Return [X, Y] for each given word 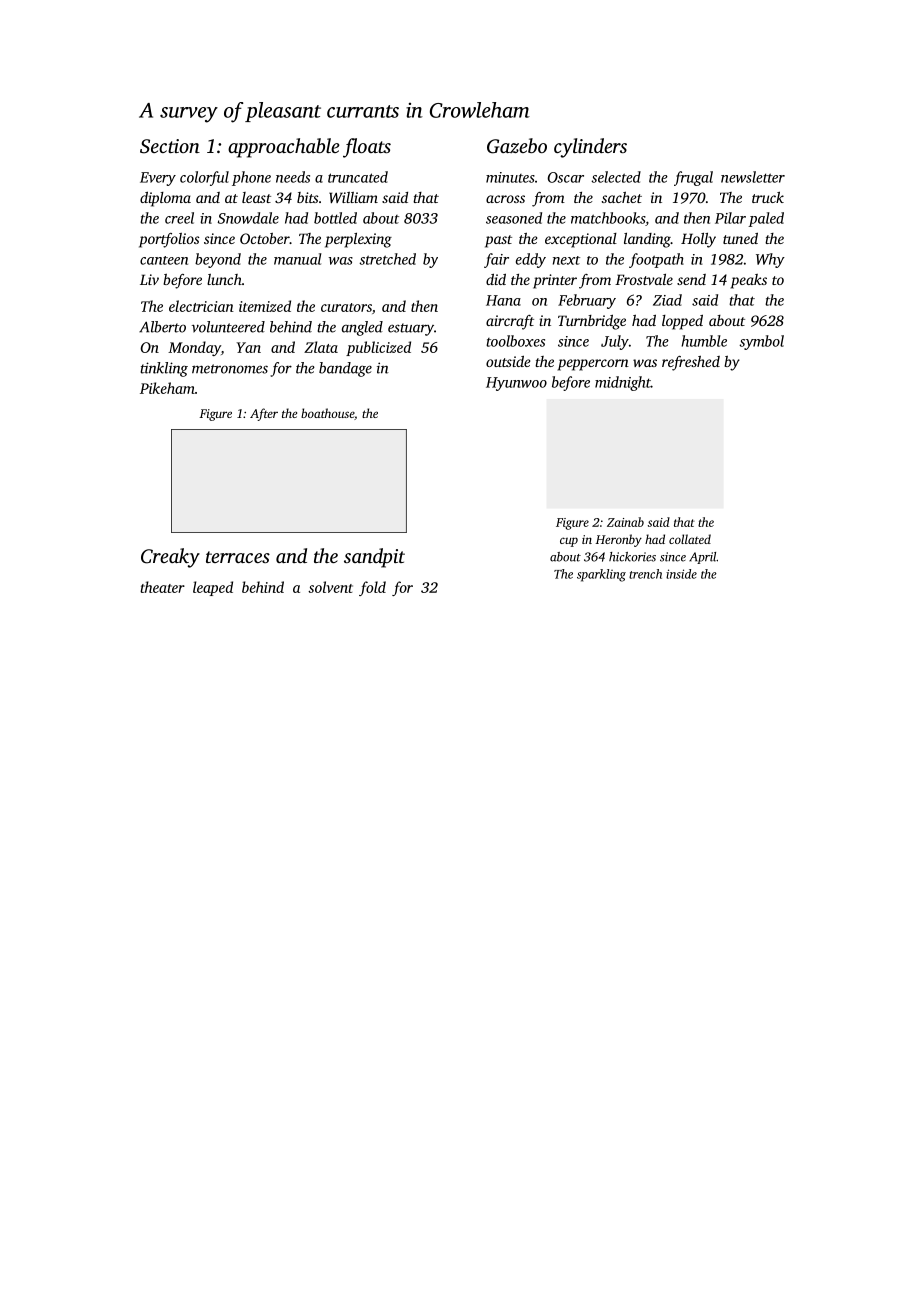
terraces [238, 557]
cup [569, 542]
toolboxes [515, 341]
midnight [623, 383]
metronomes [230, 369]
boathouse [327, 413]
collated [690, 539]
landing [647, 240]
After [264, 414]
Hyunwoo [516, 384]
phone [251, 178]
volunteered [228, 327]
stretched [387, 259]
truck [768, 197]
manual [298, 259]
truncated [358, 177]
